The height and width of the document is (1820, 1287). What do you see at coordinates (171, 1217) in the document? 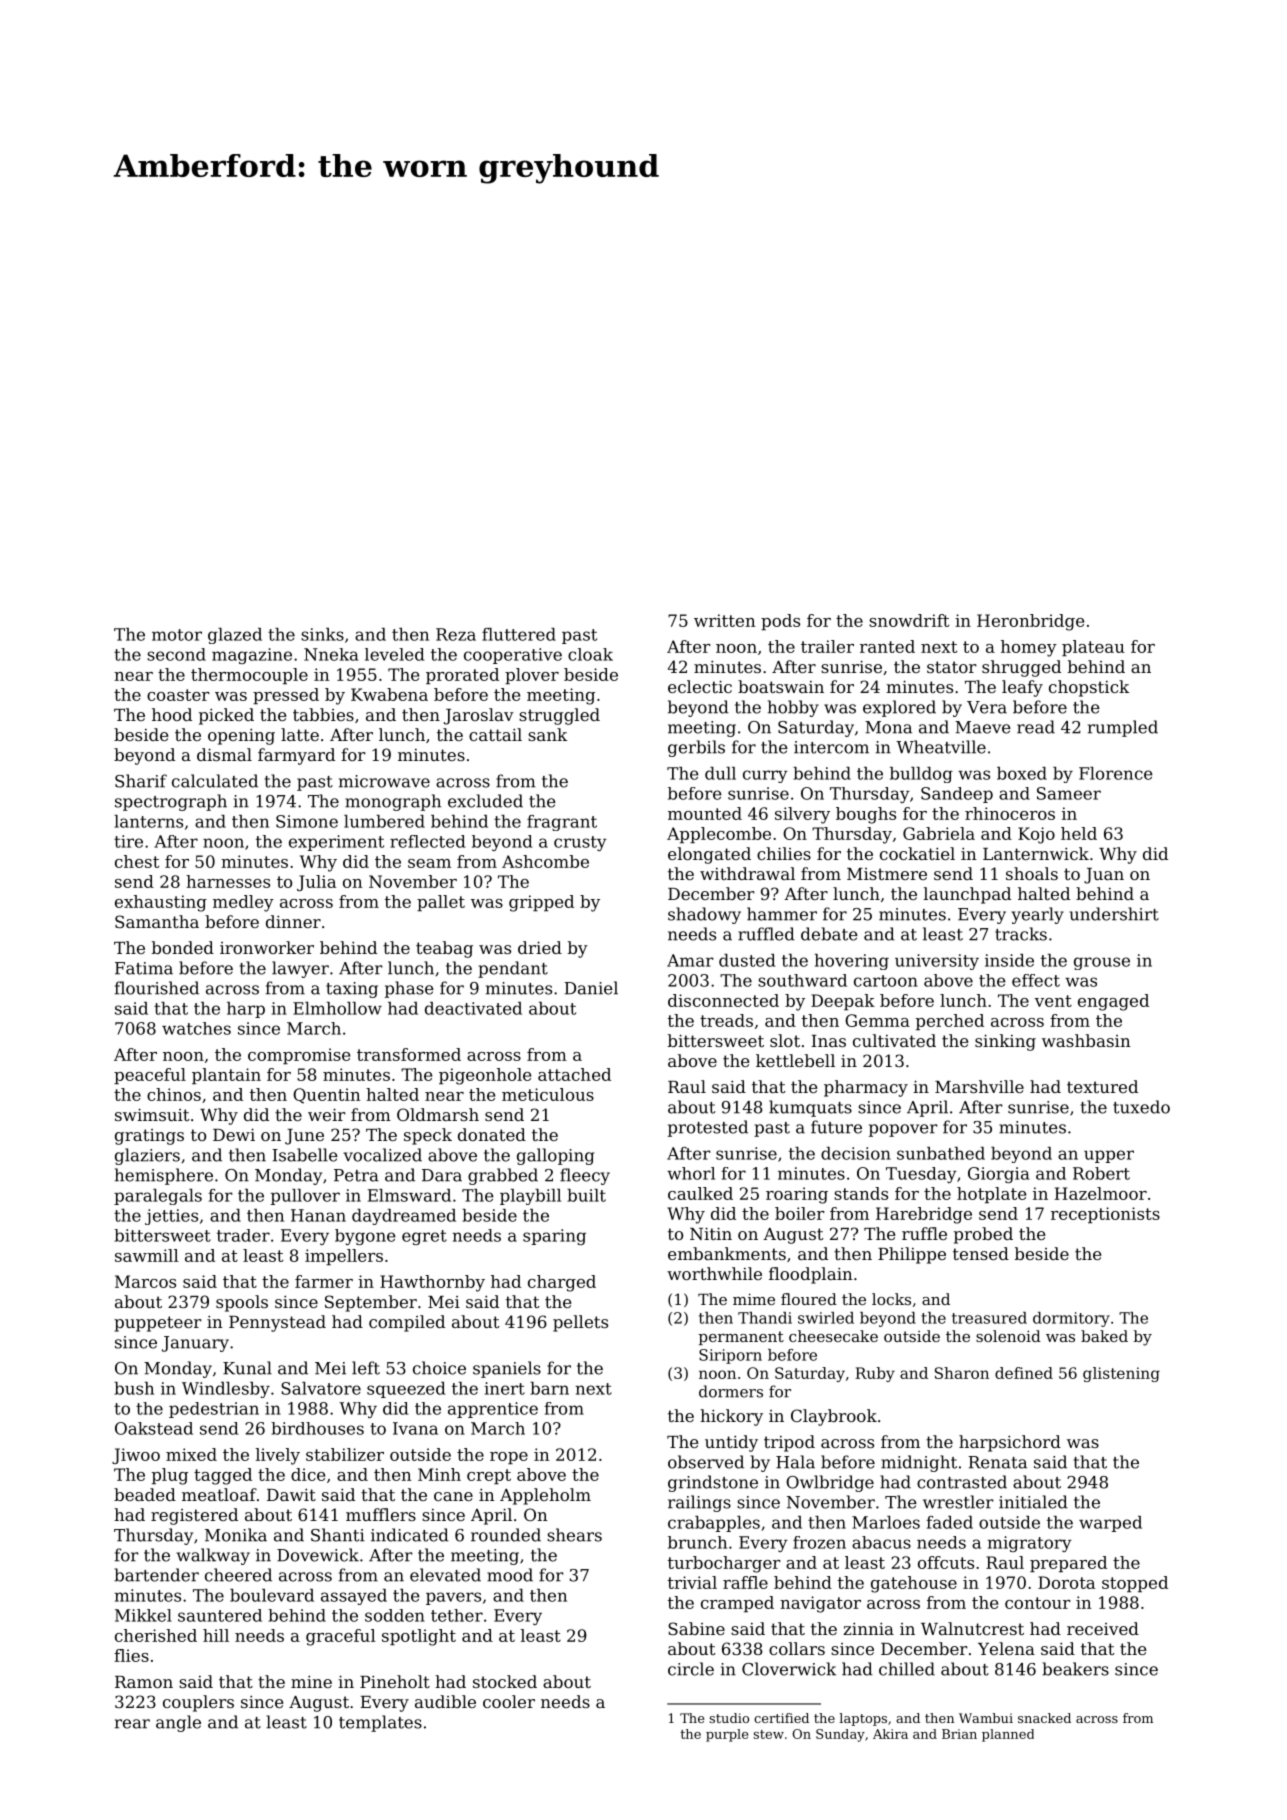
I see `jetties` at bounding box center [171, 1217].
